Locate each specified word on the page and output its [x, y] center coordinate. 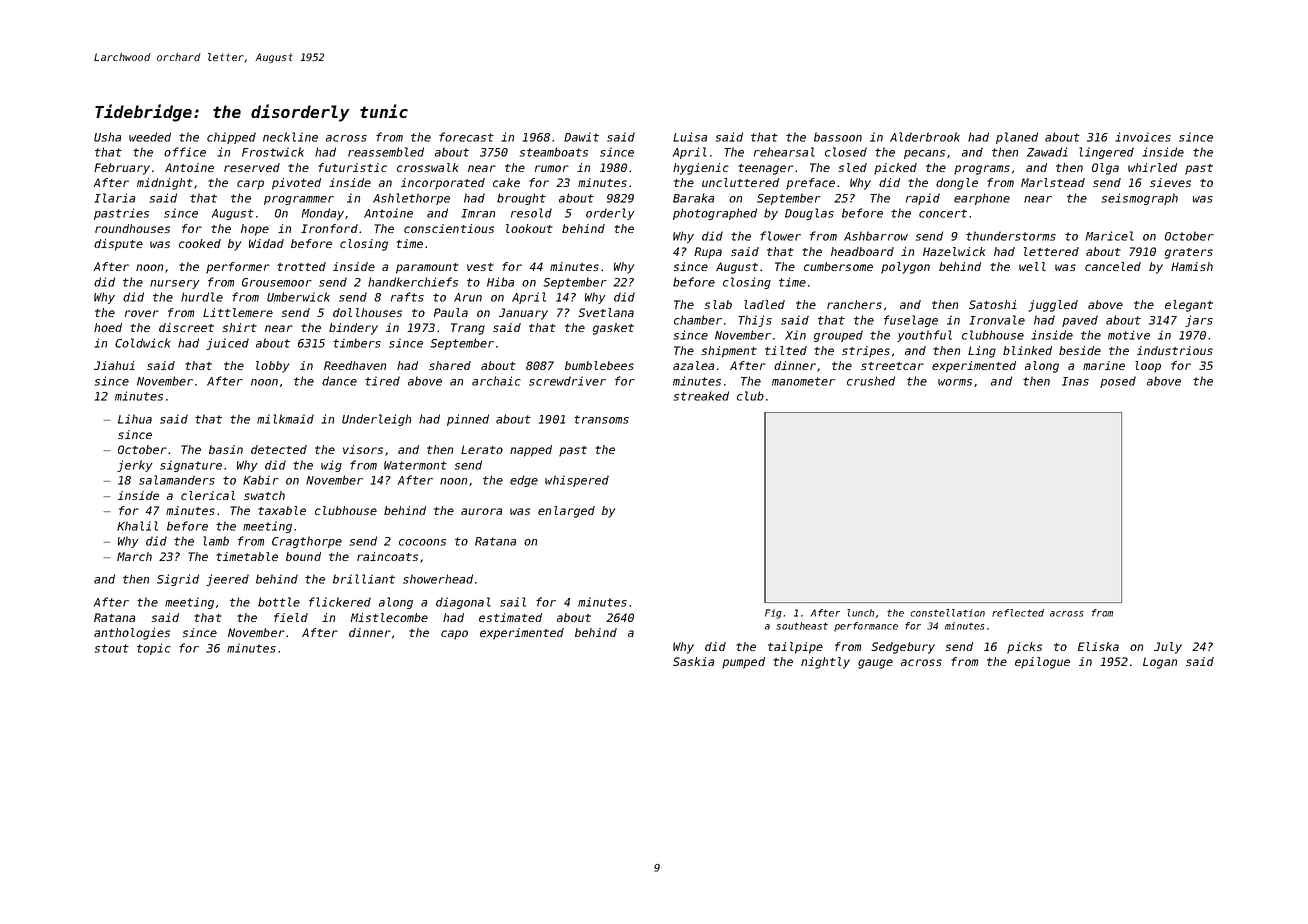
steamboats [554, 152]
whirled [1152, 167]
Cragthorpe [307, 542]
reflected [1018, 613]
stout [112, 648]
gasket [613, 329]
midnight [165, 184]
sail [513, 602]
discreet [186, 327]
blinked [1027, 350]
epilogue [1042, 663]
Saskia [693, 661]
